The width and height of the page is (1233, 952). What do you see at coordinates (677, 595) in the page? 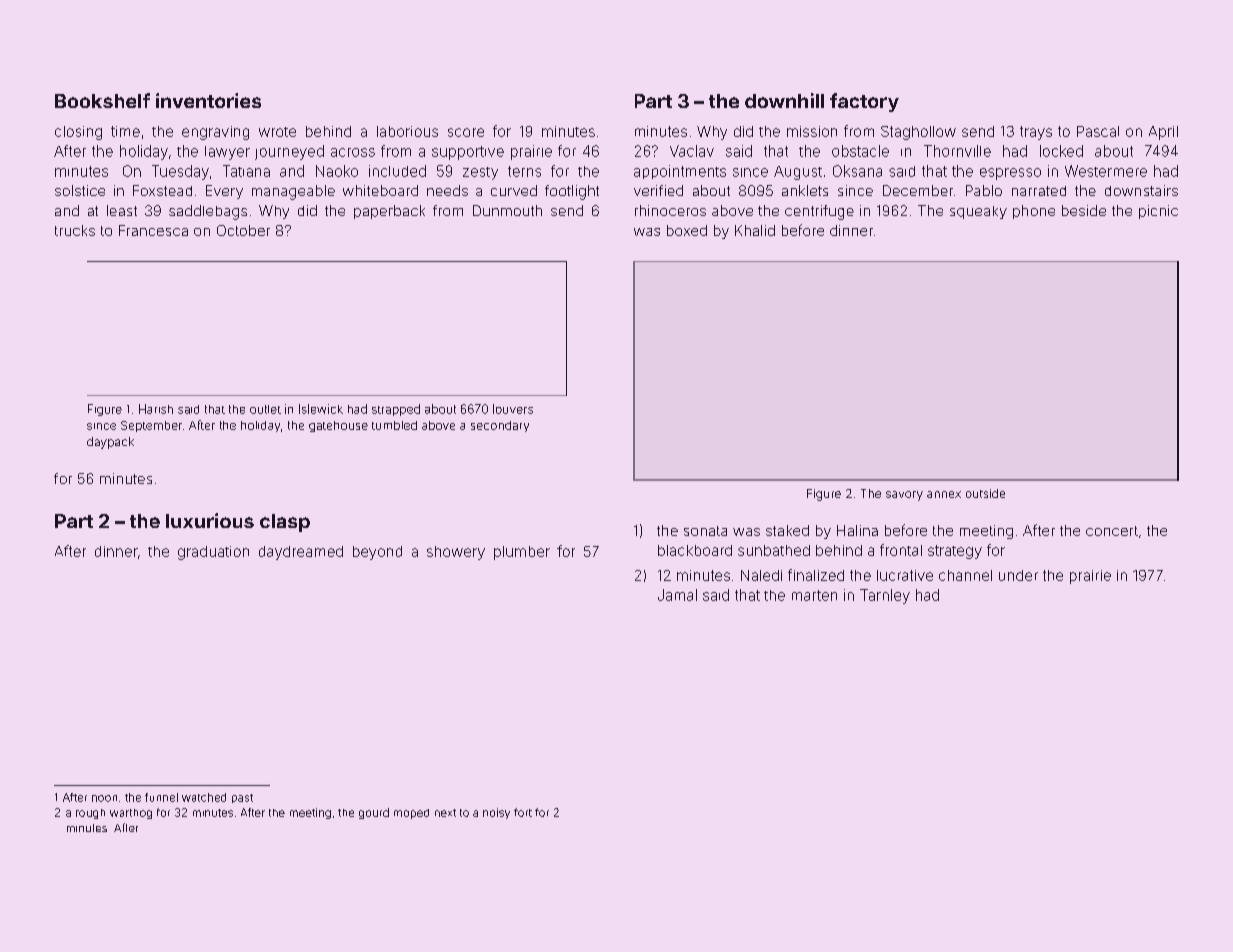
I see `Jamal` at bounding box center [677, 595].
